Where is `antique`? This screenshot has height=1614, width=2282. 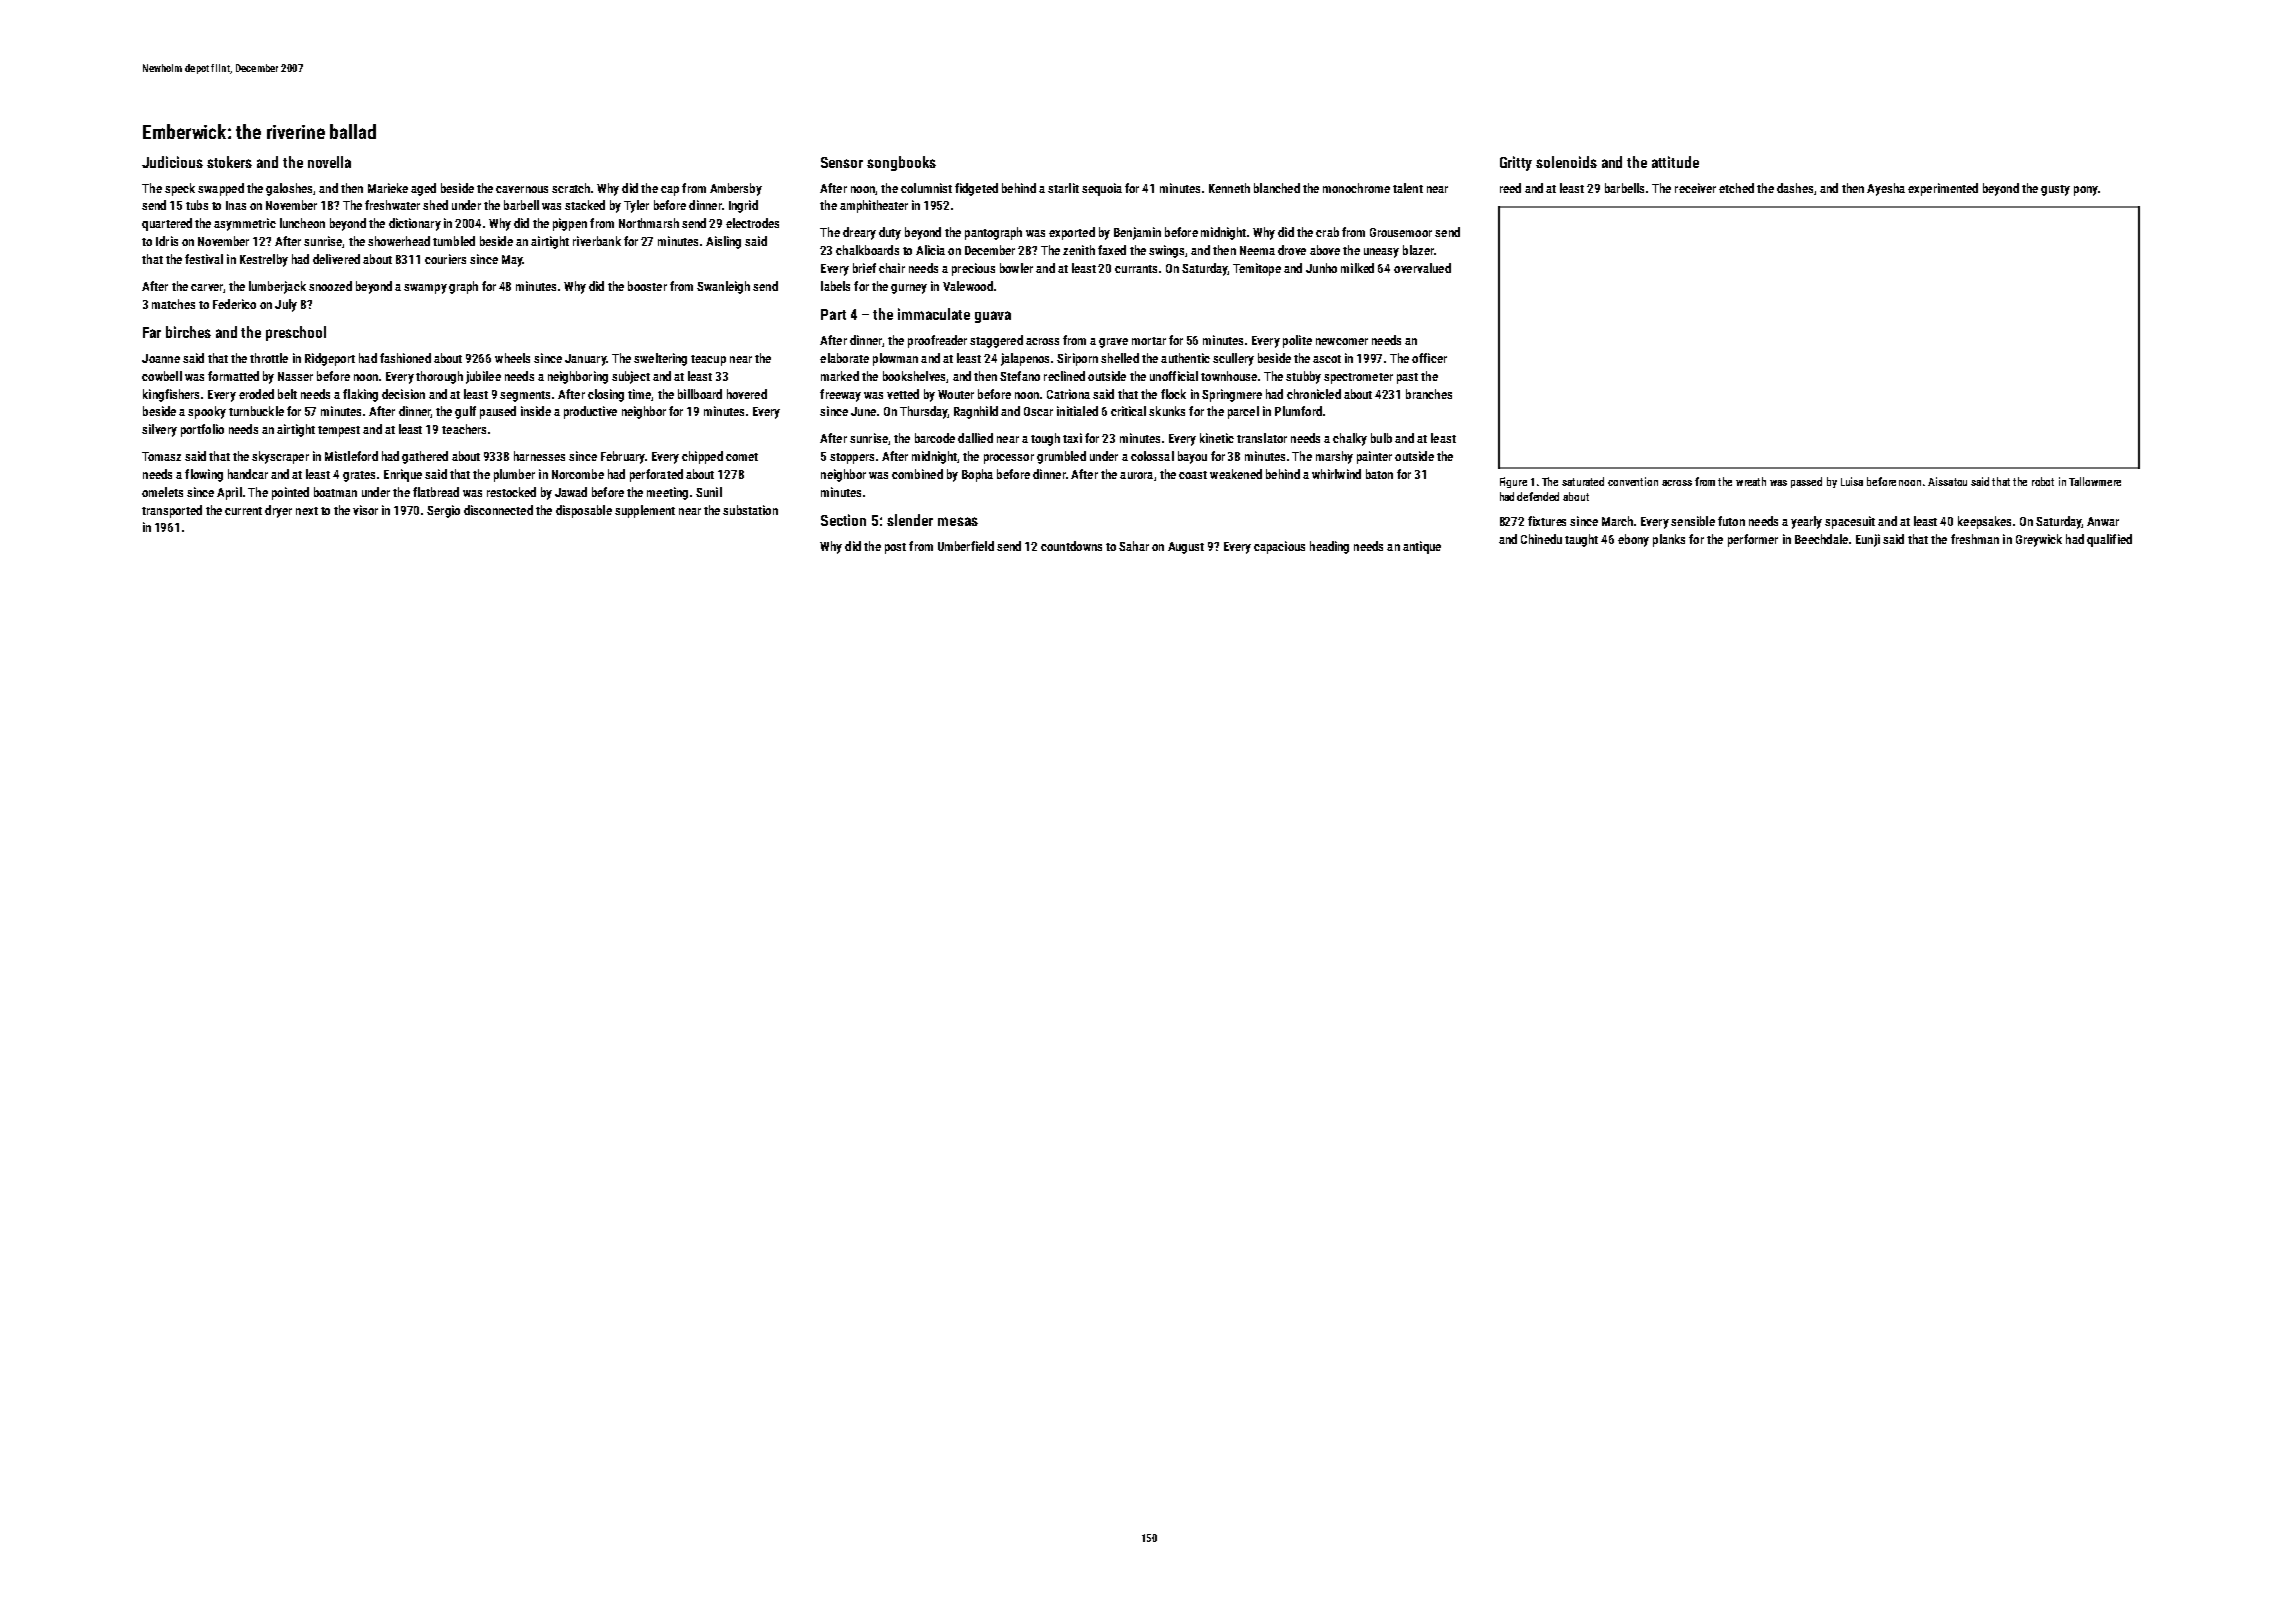
antique is located at coordinates (1422, 547).
